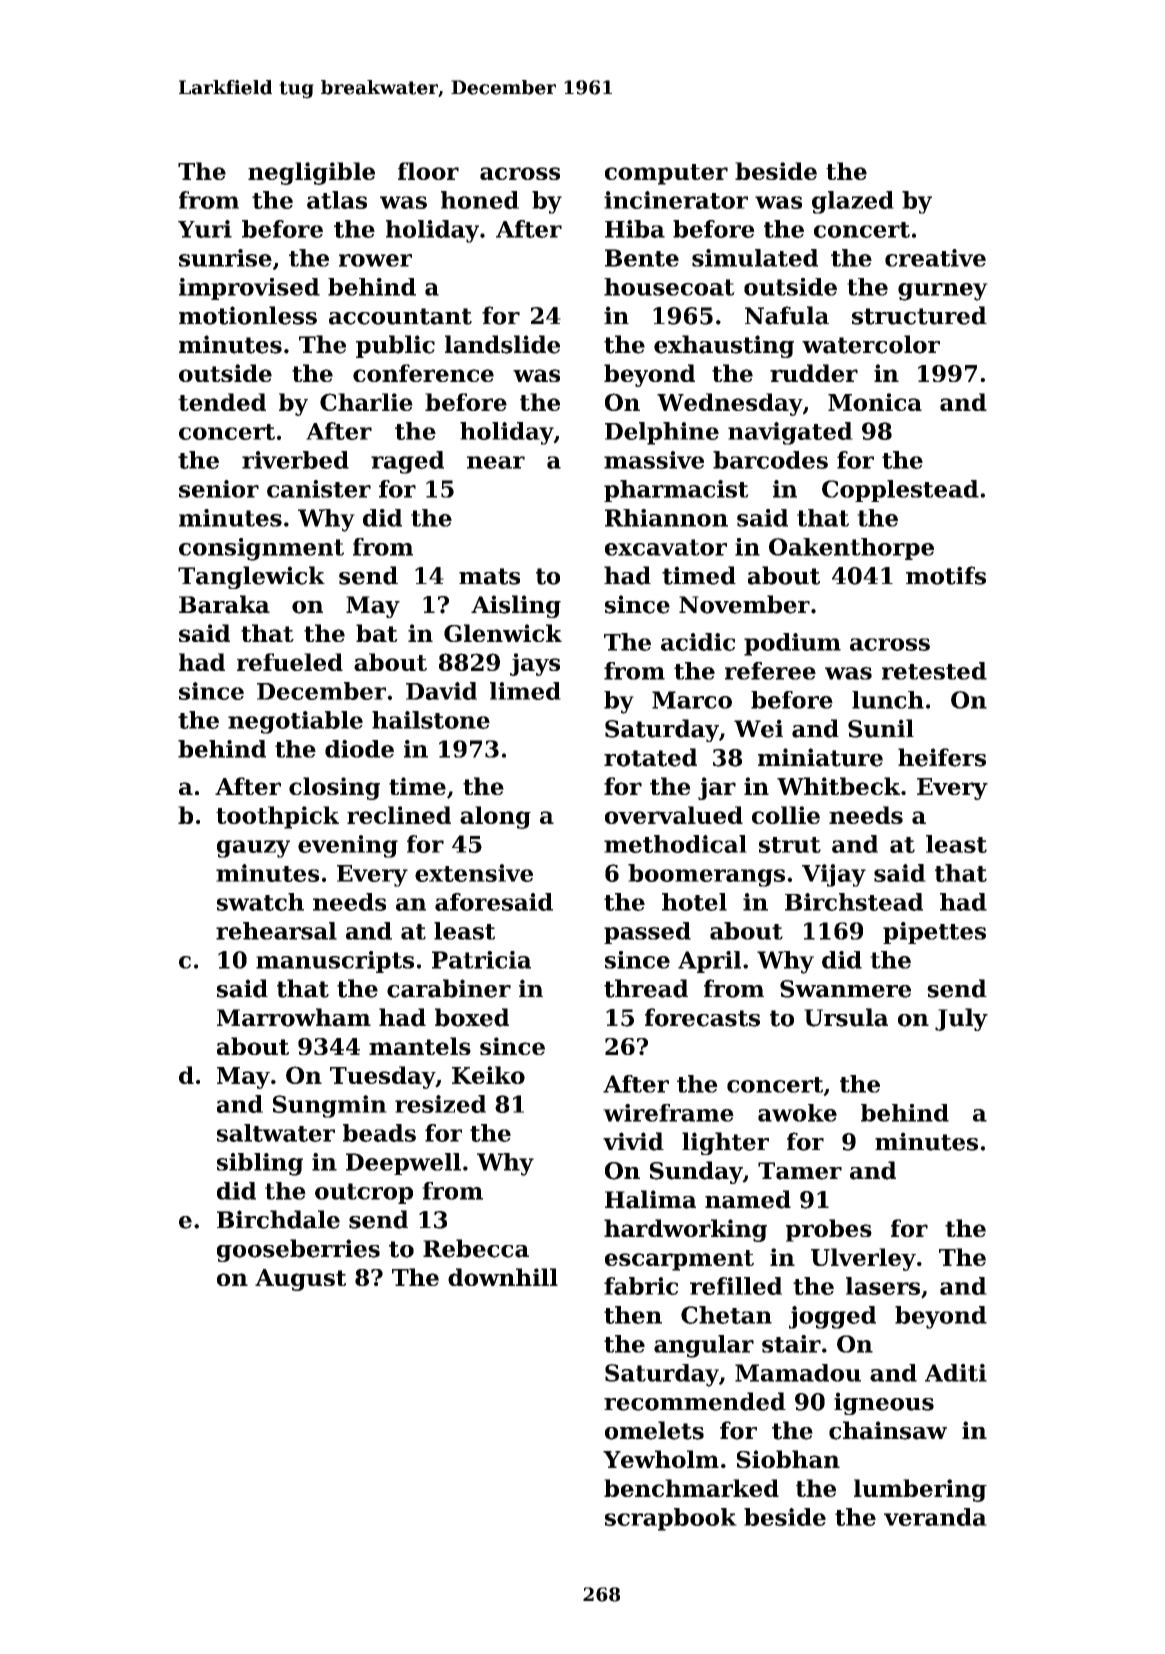 This screenshot has height=1654, width=1165. Describe the element at coordinates (961, 1019) in the screenshot. I see `July` at that location.
